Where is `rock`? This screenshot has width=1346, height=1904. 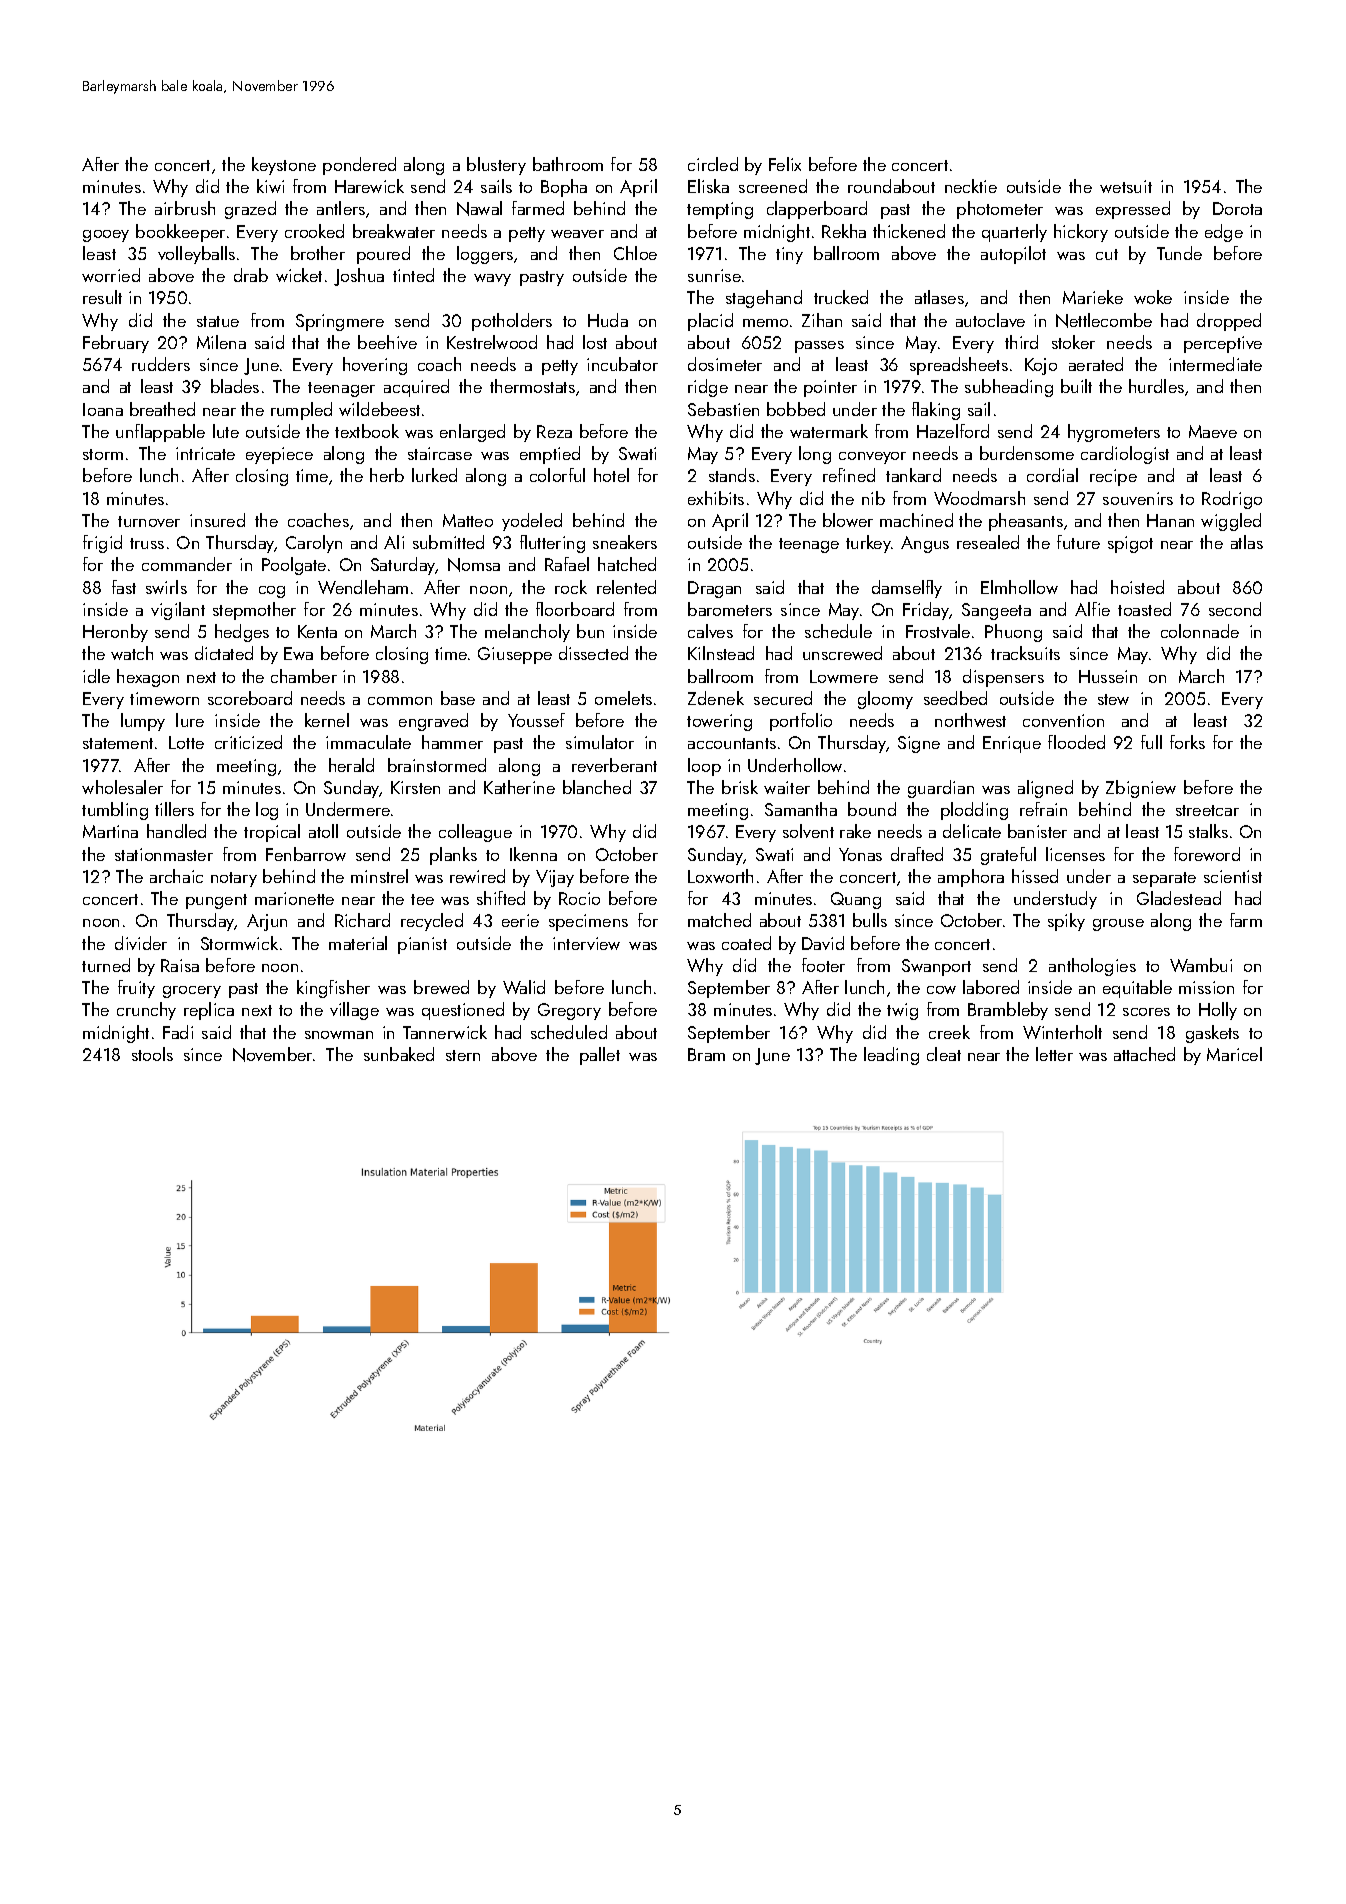 rock is located at coordinates (571, 587).
